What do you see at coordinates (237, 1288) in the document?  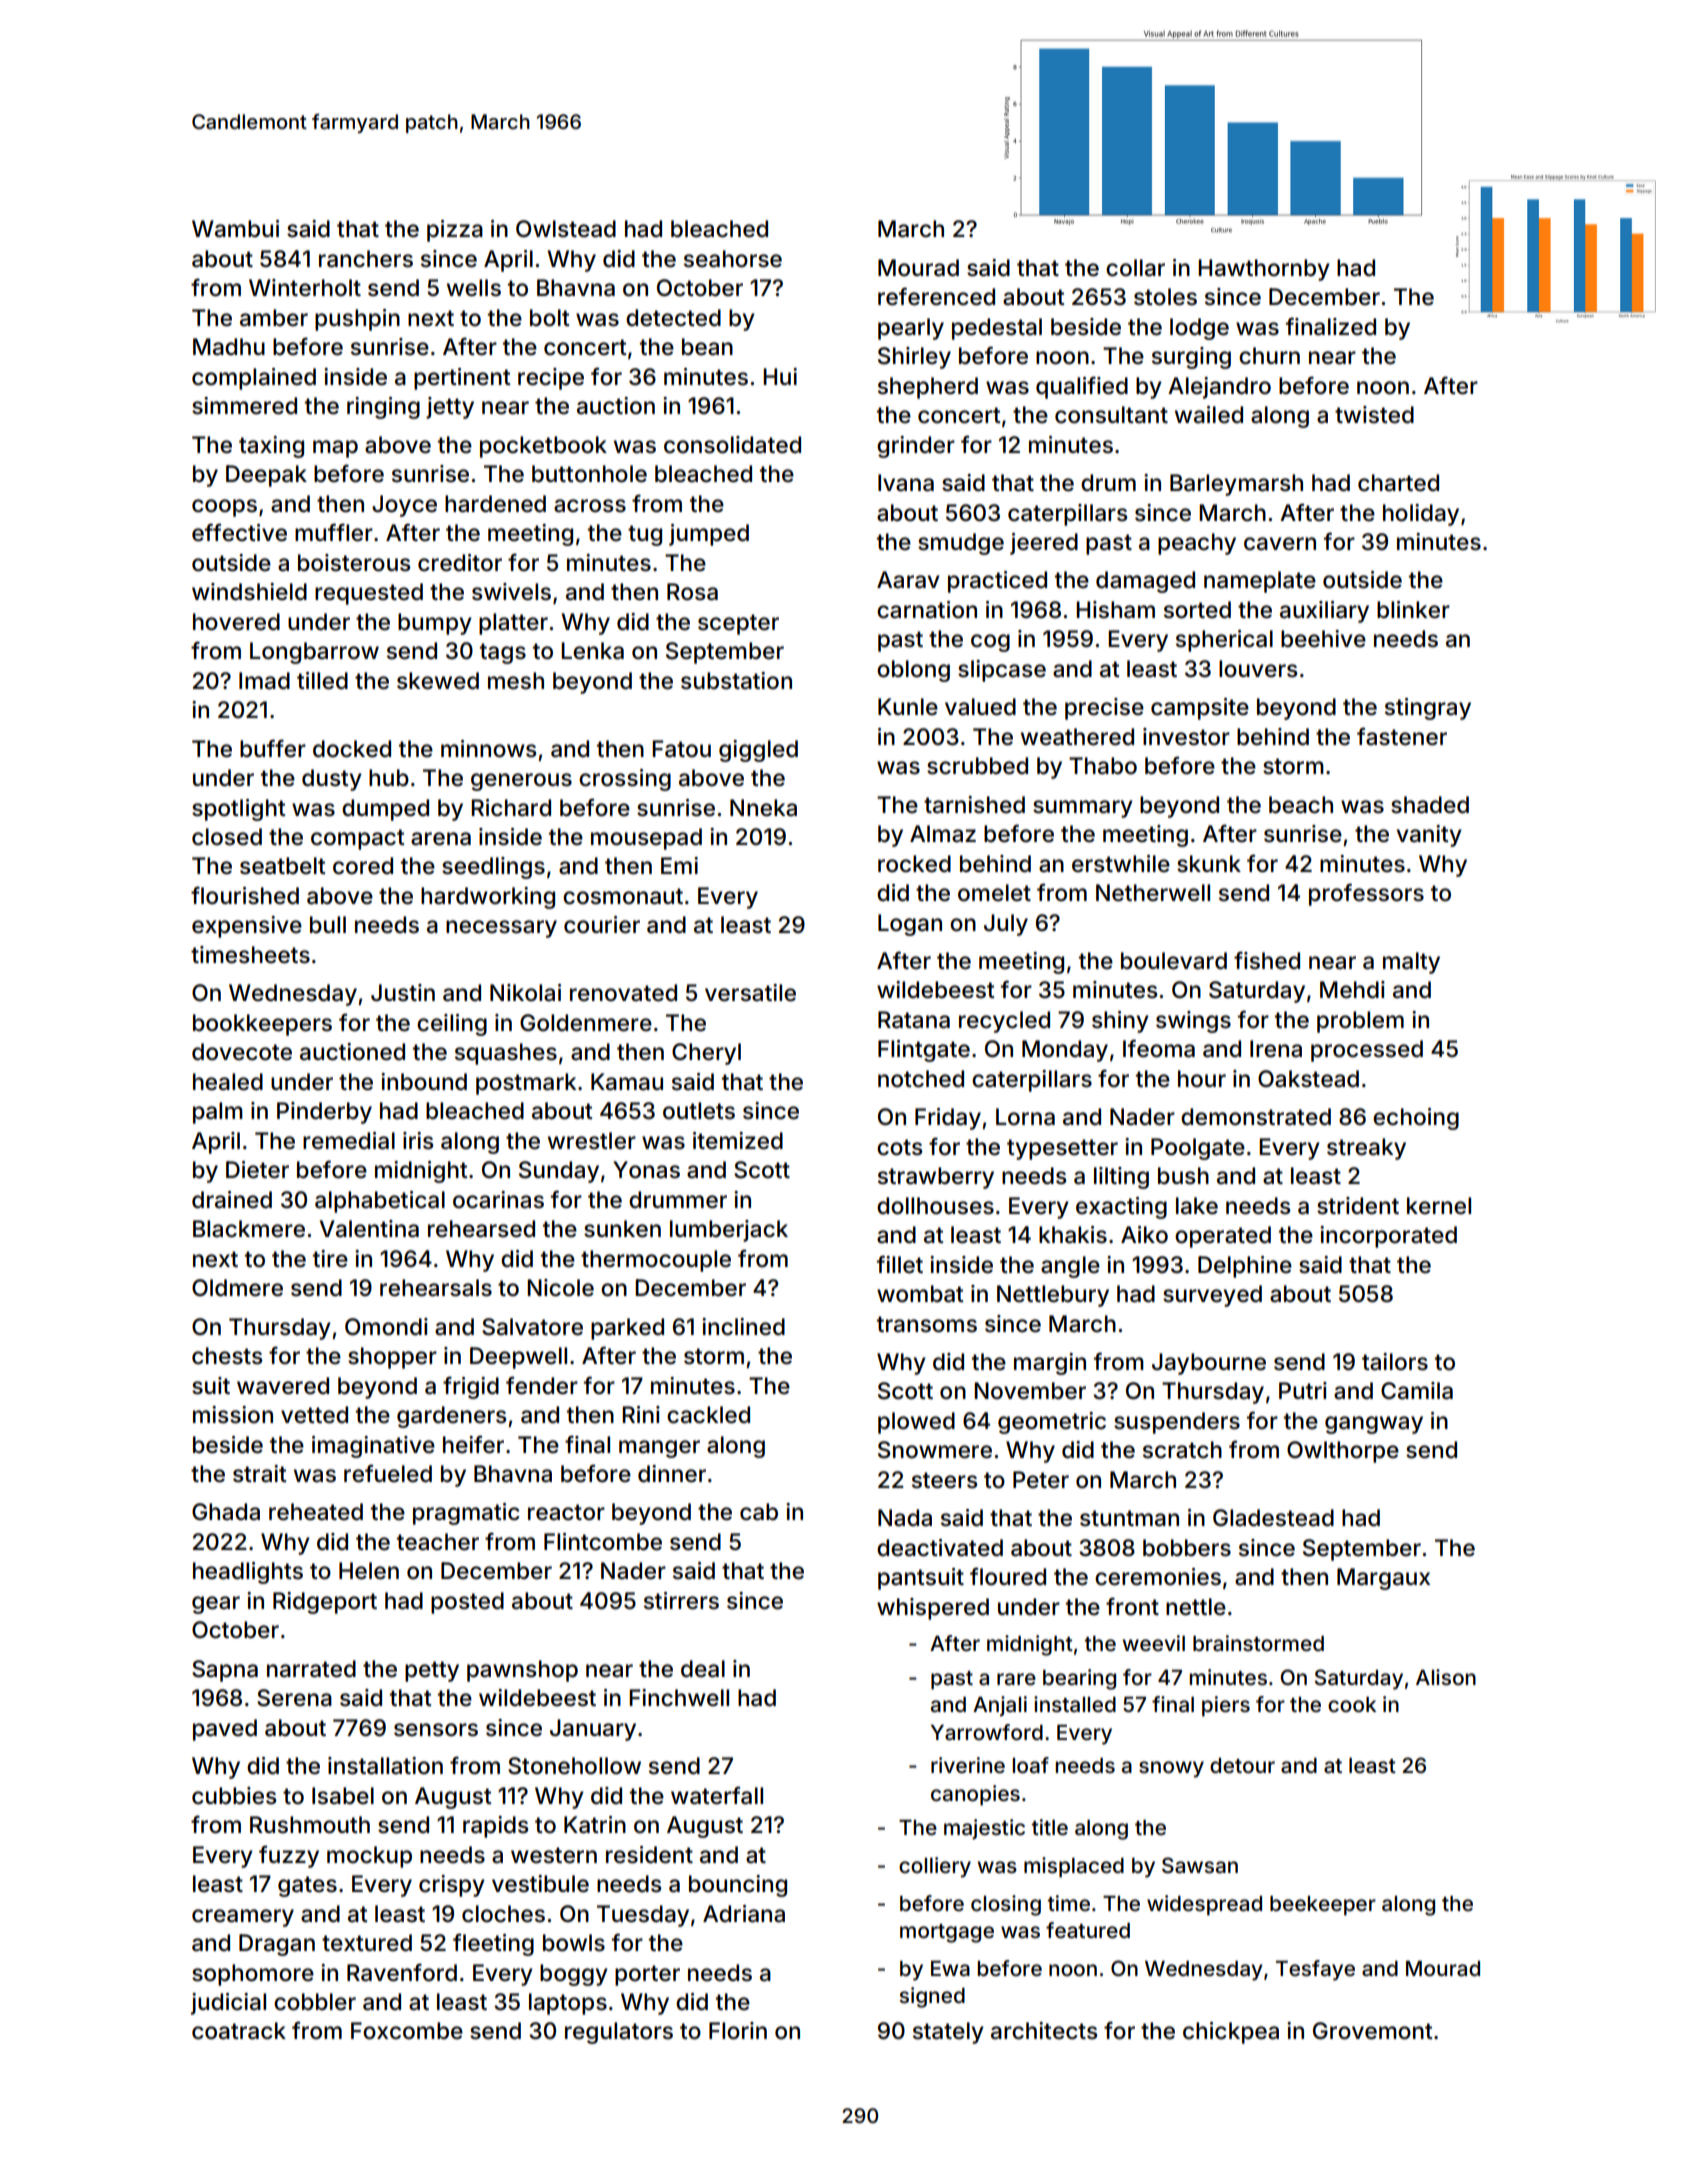 I see `Oldmere` at bounding box center [237, 1288].
